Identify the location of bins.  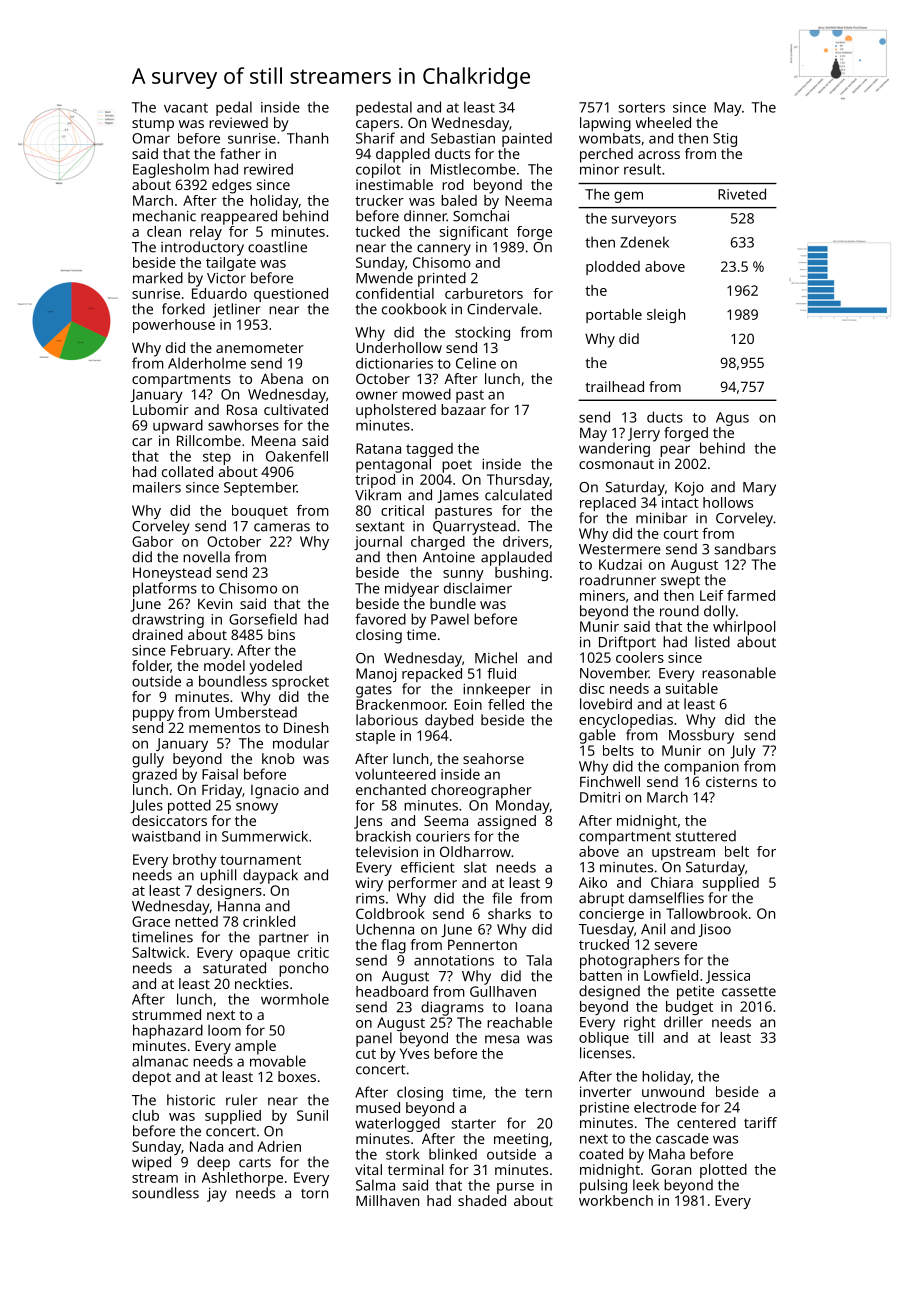
(281, 634).
